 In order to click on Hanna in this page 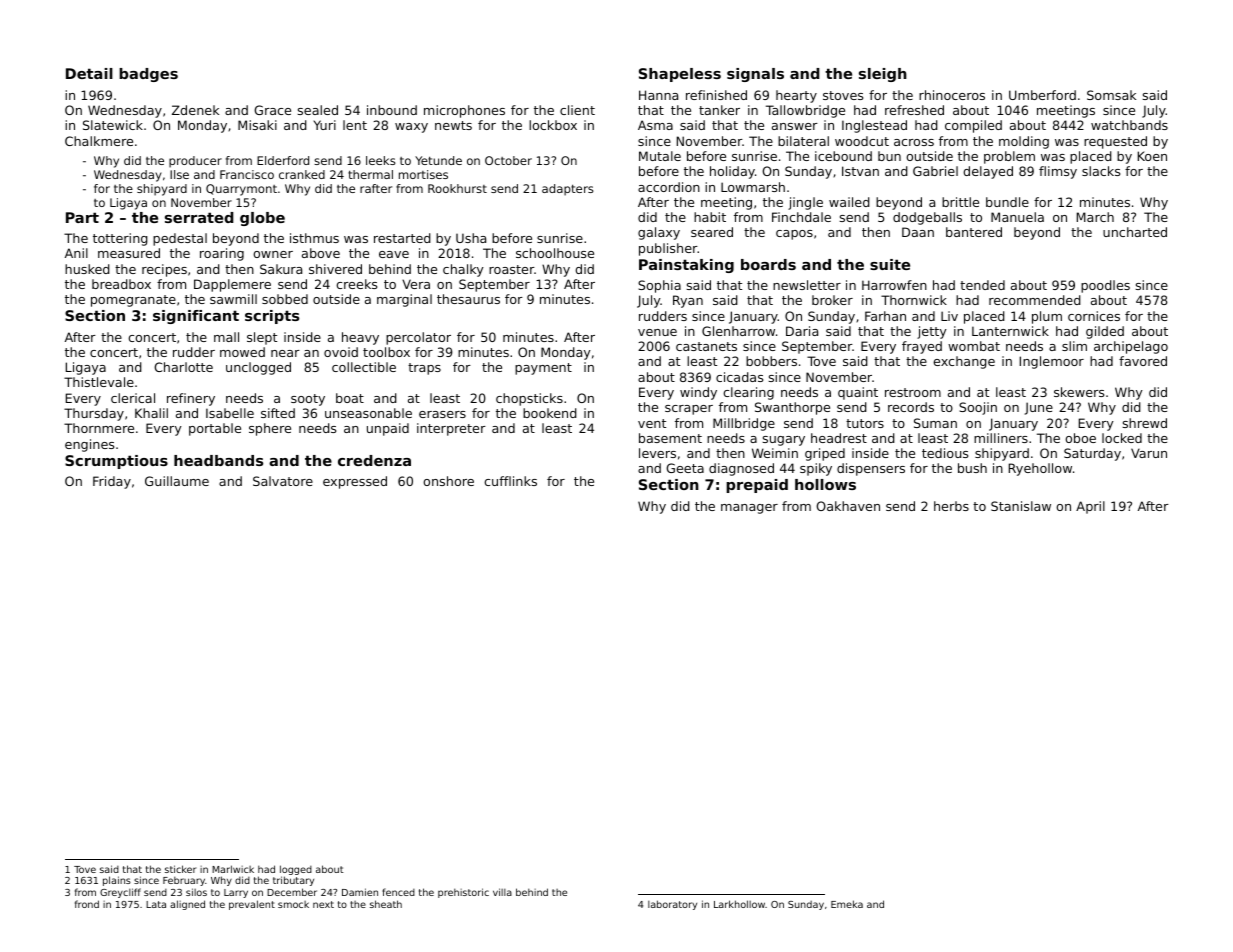, I will do `click(658, 95)`.
